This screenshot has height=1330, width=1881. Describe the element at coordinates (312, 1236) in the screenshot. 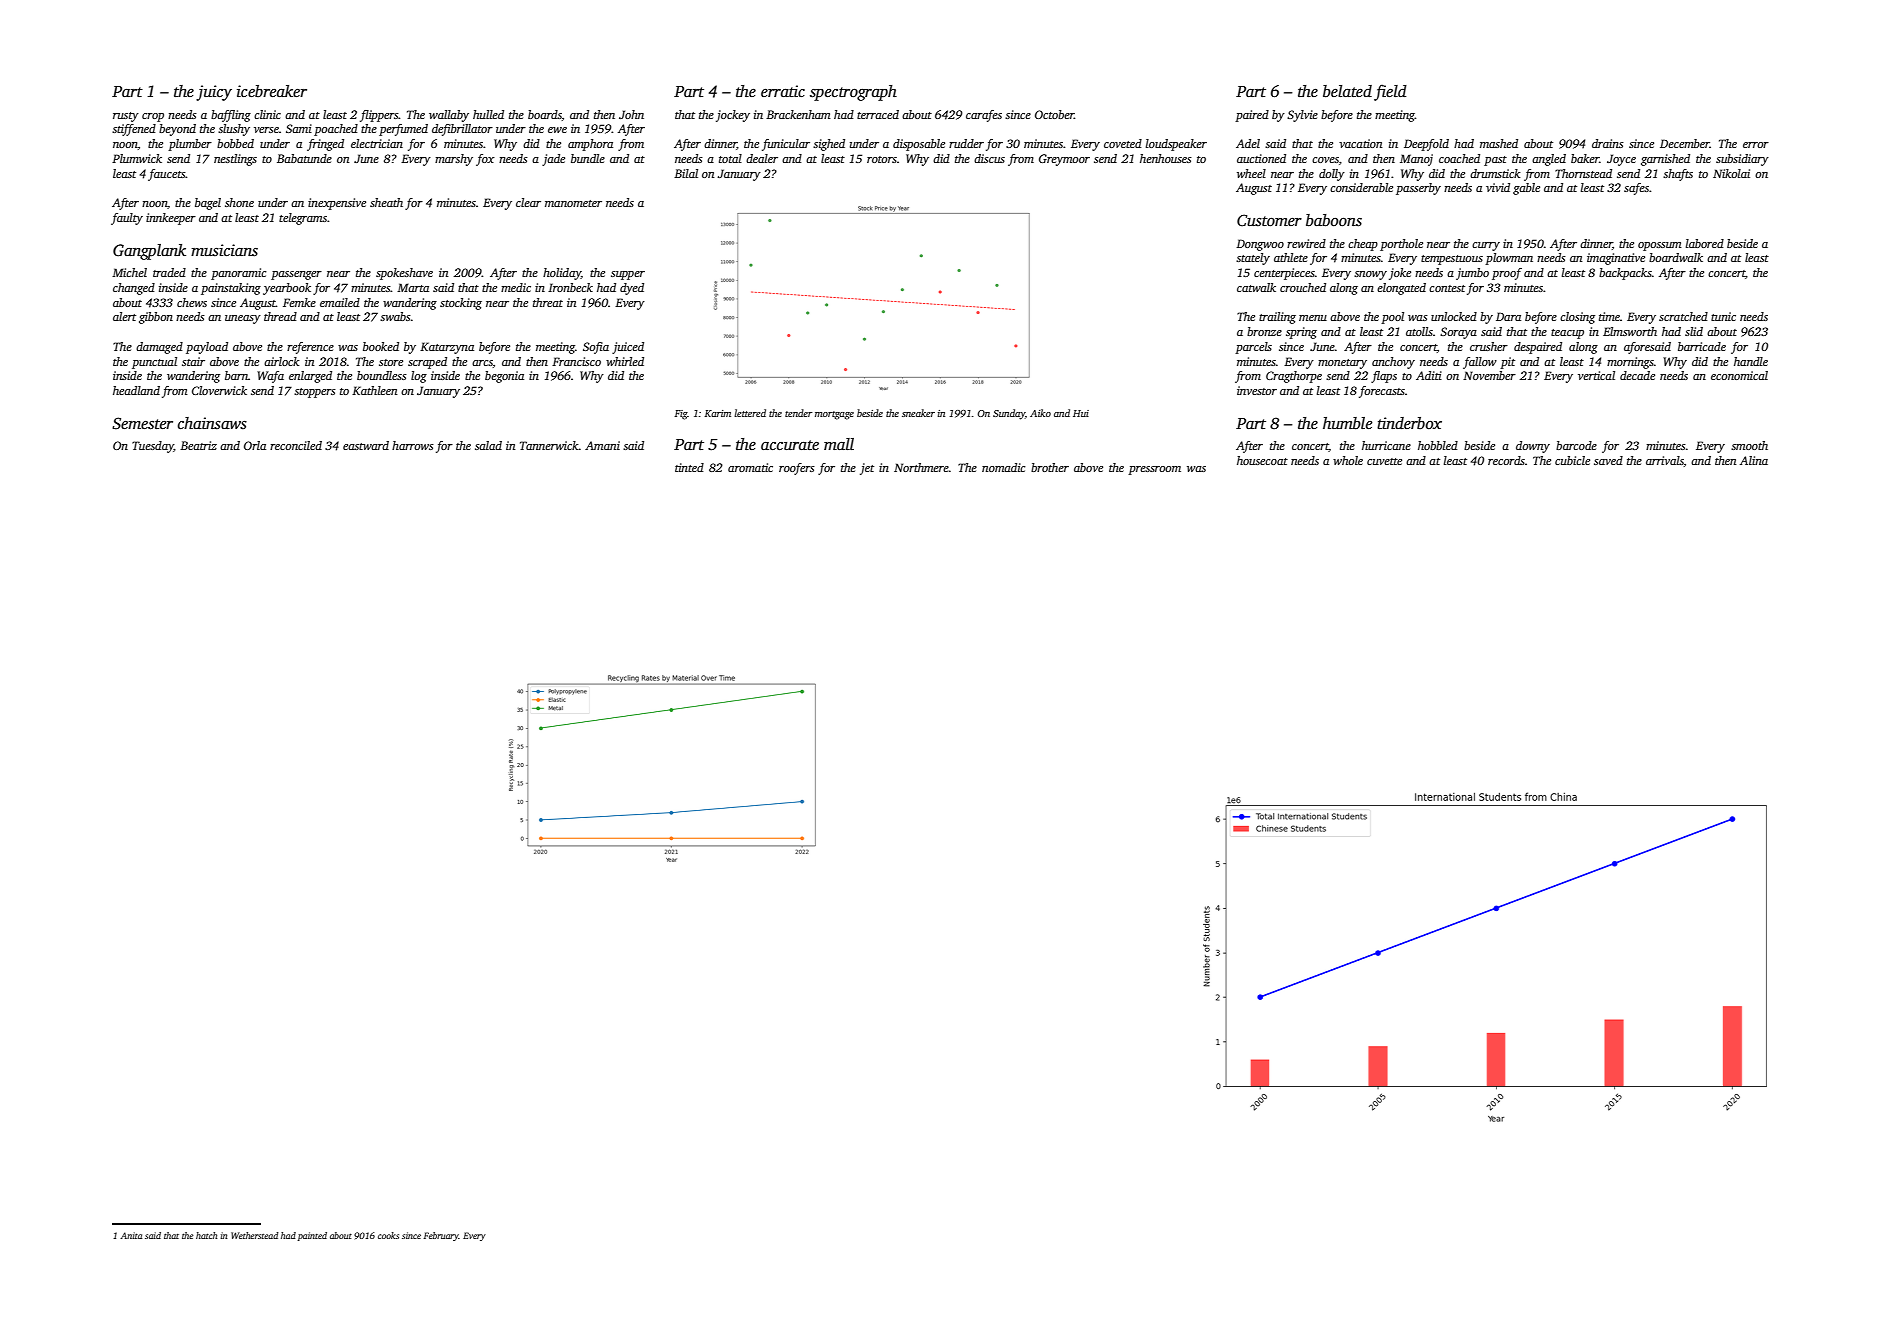

I see `painted` at that location.
